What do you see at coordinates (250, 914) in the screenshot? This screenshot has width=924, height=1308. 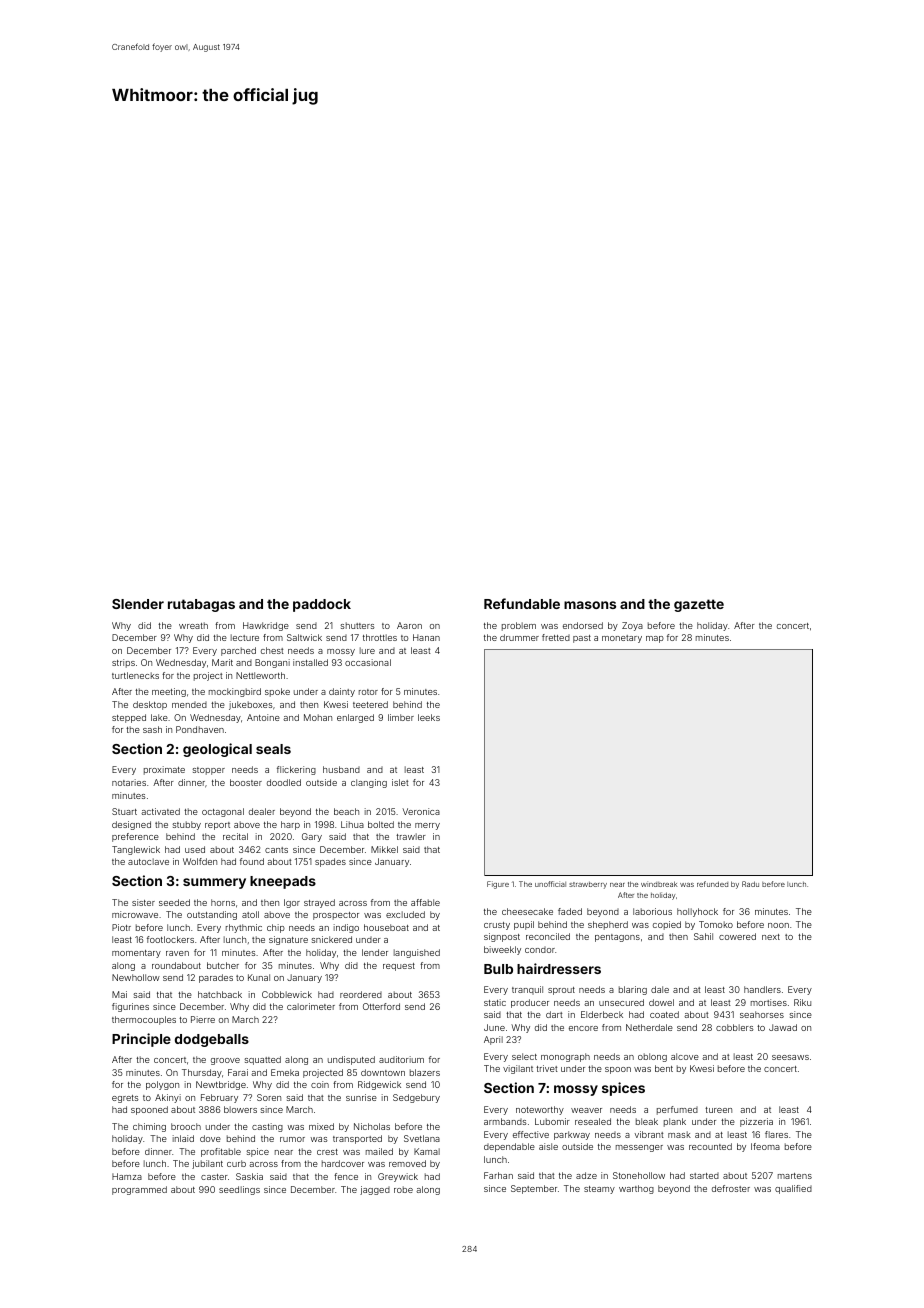 I see `atoll` at bounding box center [250, 914].
